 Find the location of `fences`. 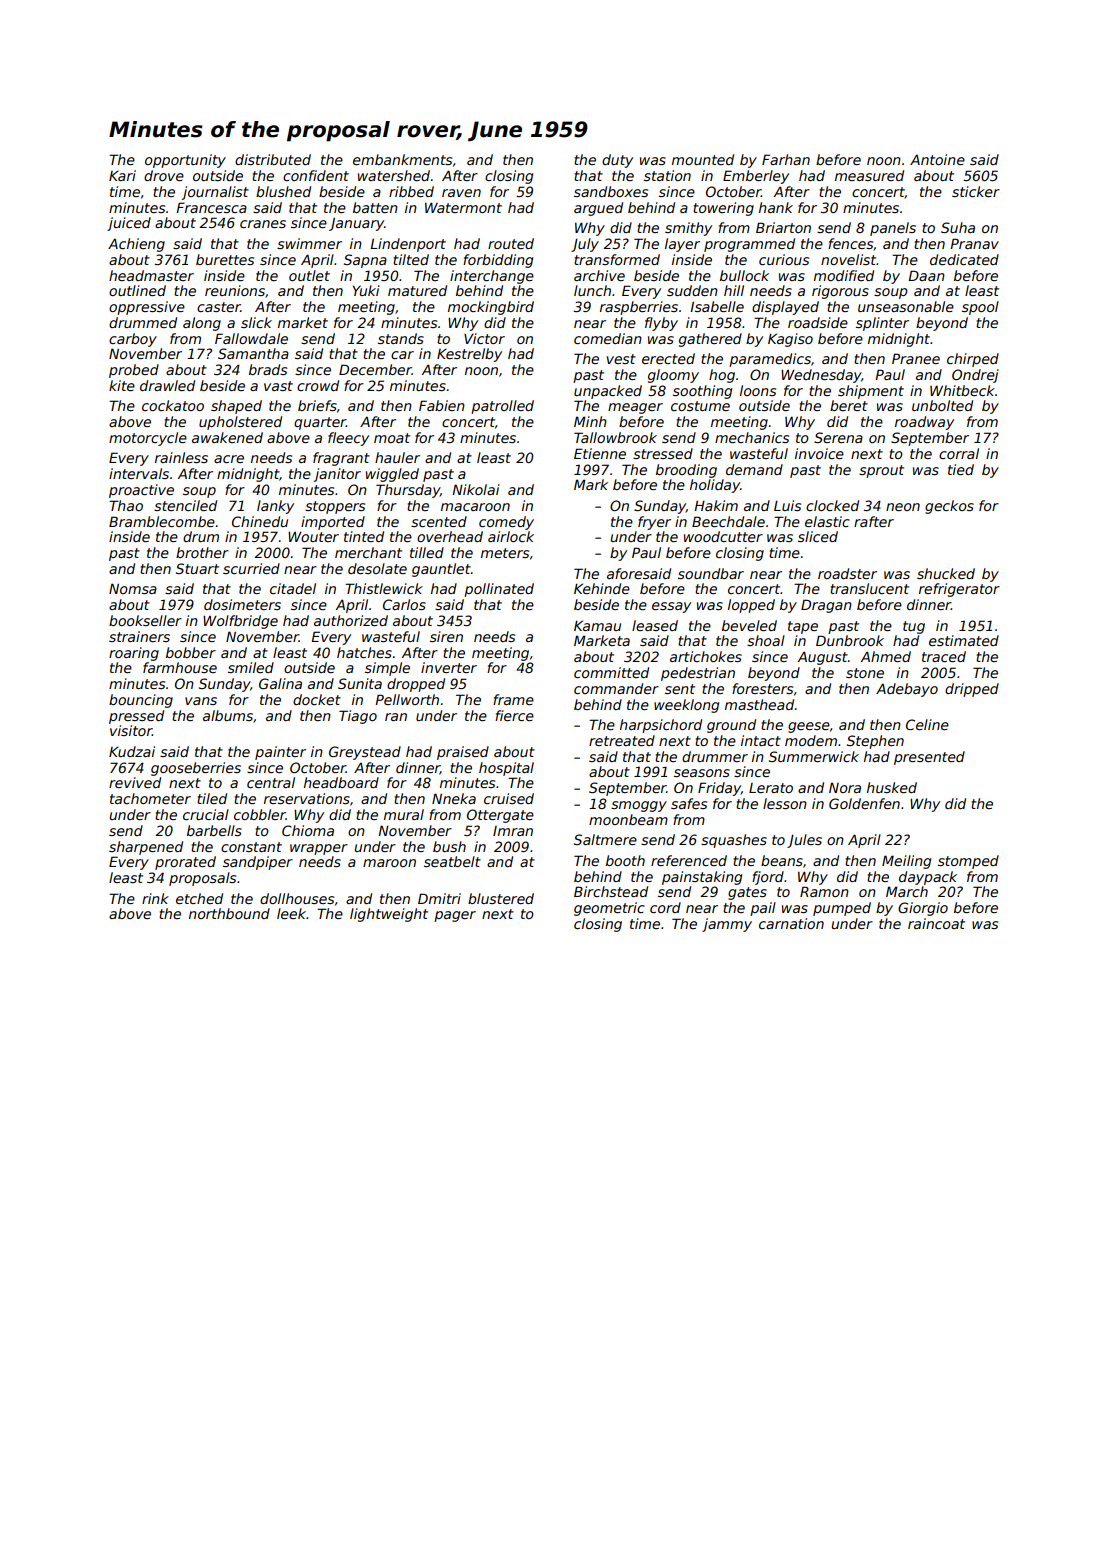

fences is located at coordinates (851, 244).
